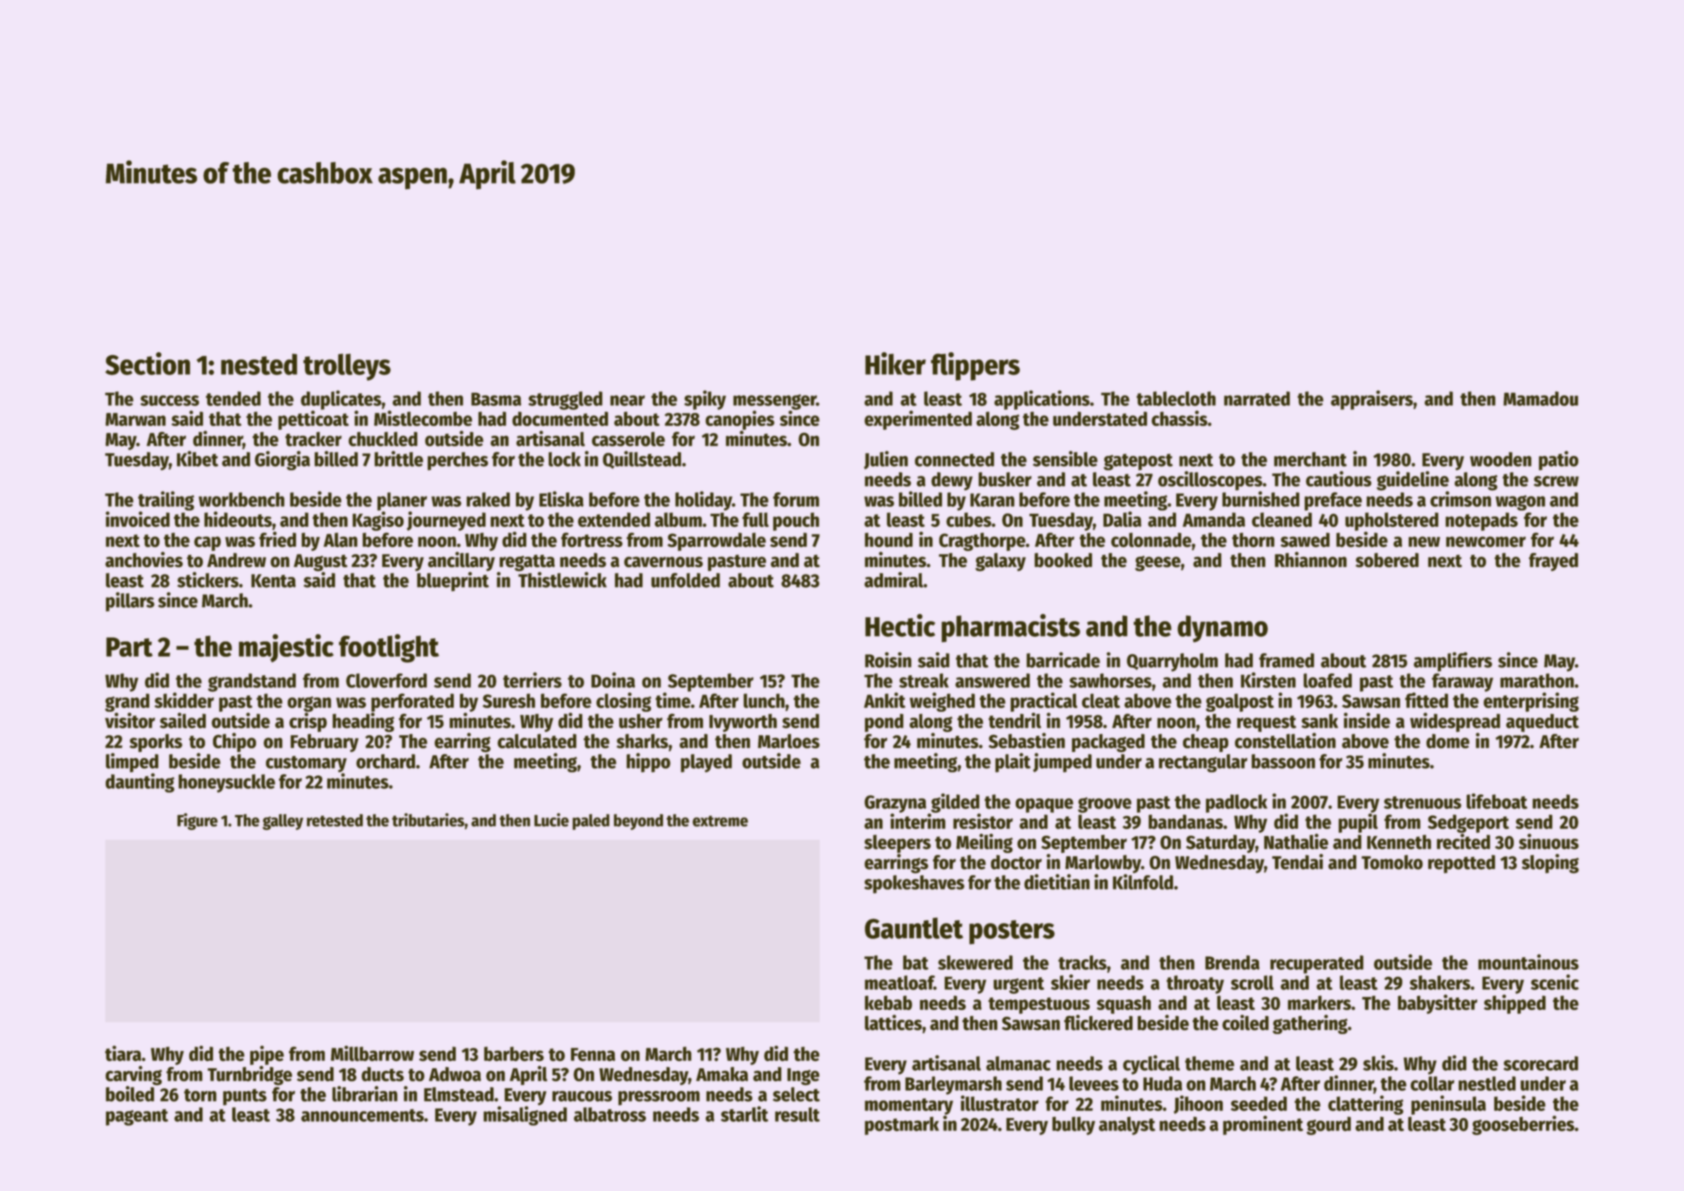 The image size is (1684, 1191). Describe the element at coordinates (914, 928) in the page. I see `Gauntlet` at that location.
